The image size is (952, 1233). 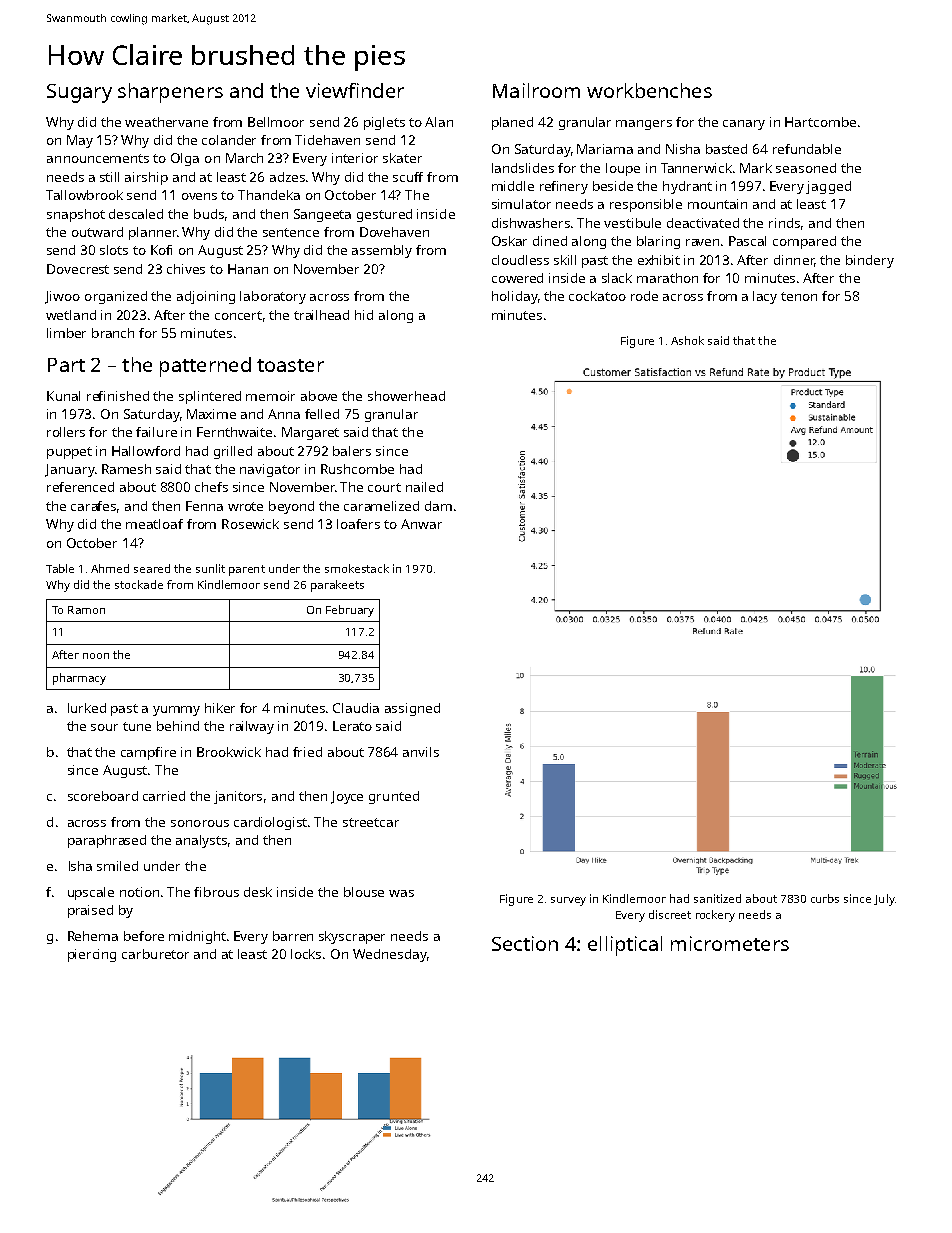 What do you see at coordinates (284, 414) in the screenshot?
I see `Anna` at bounding box center [284, 414].
